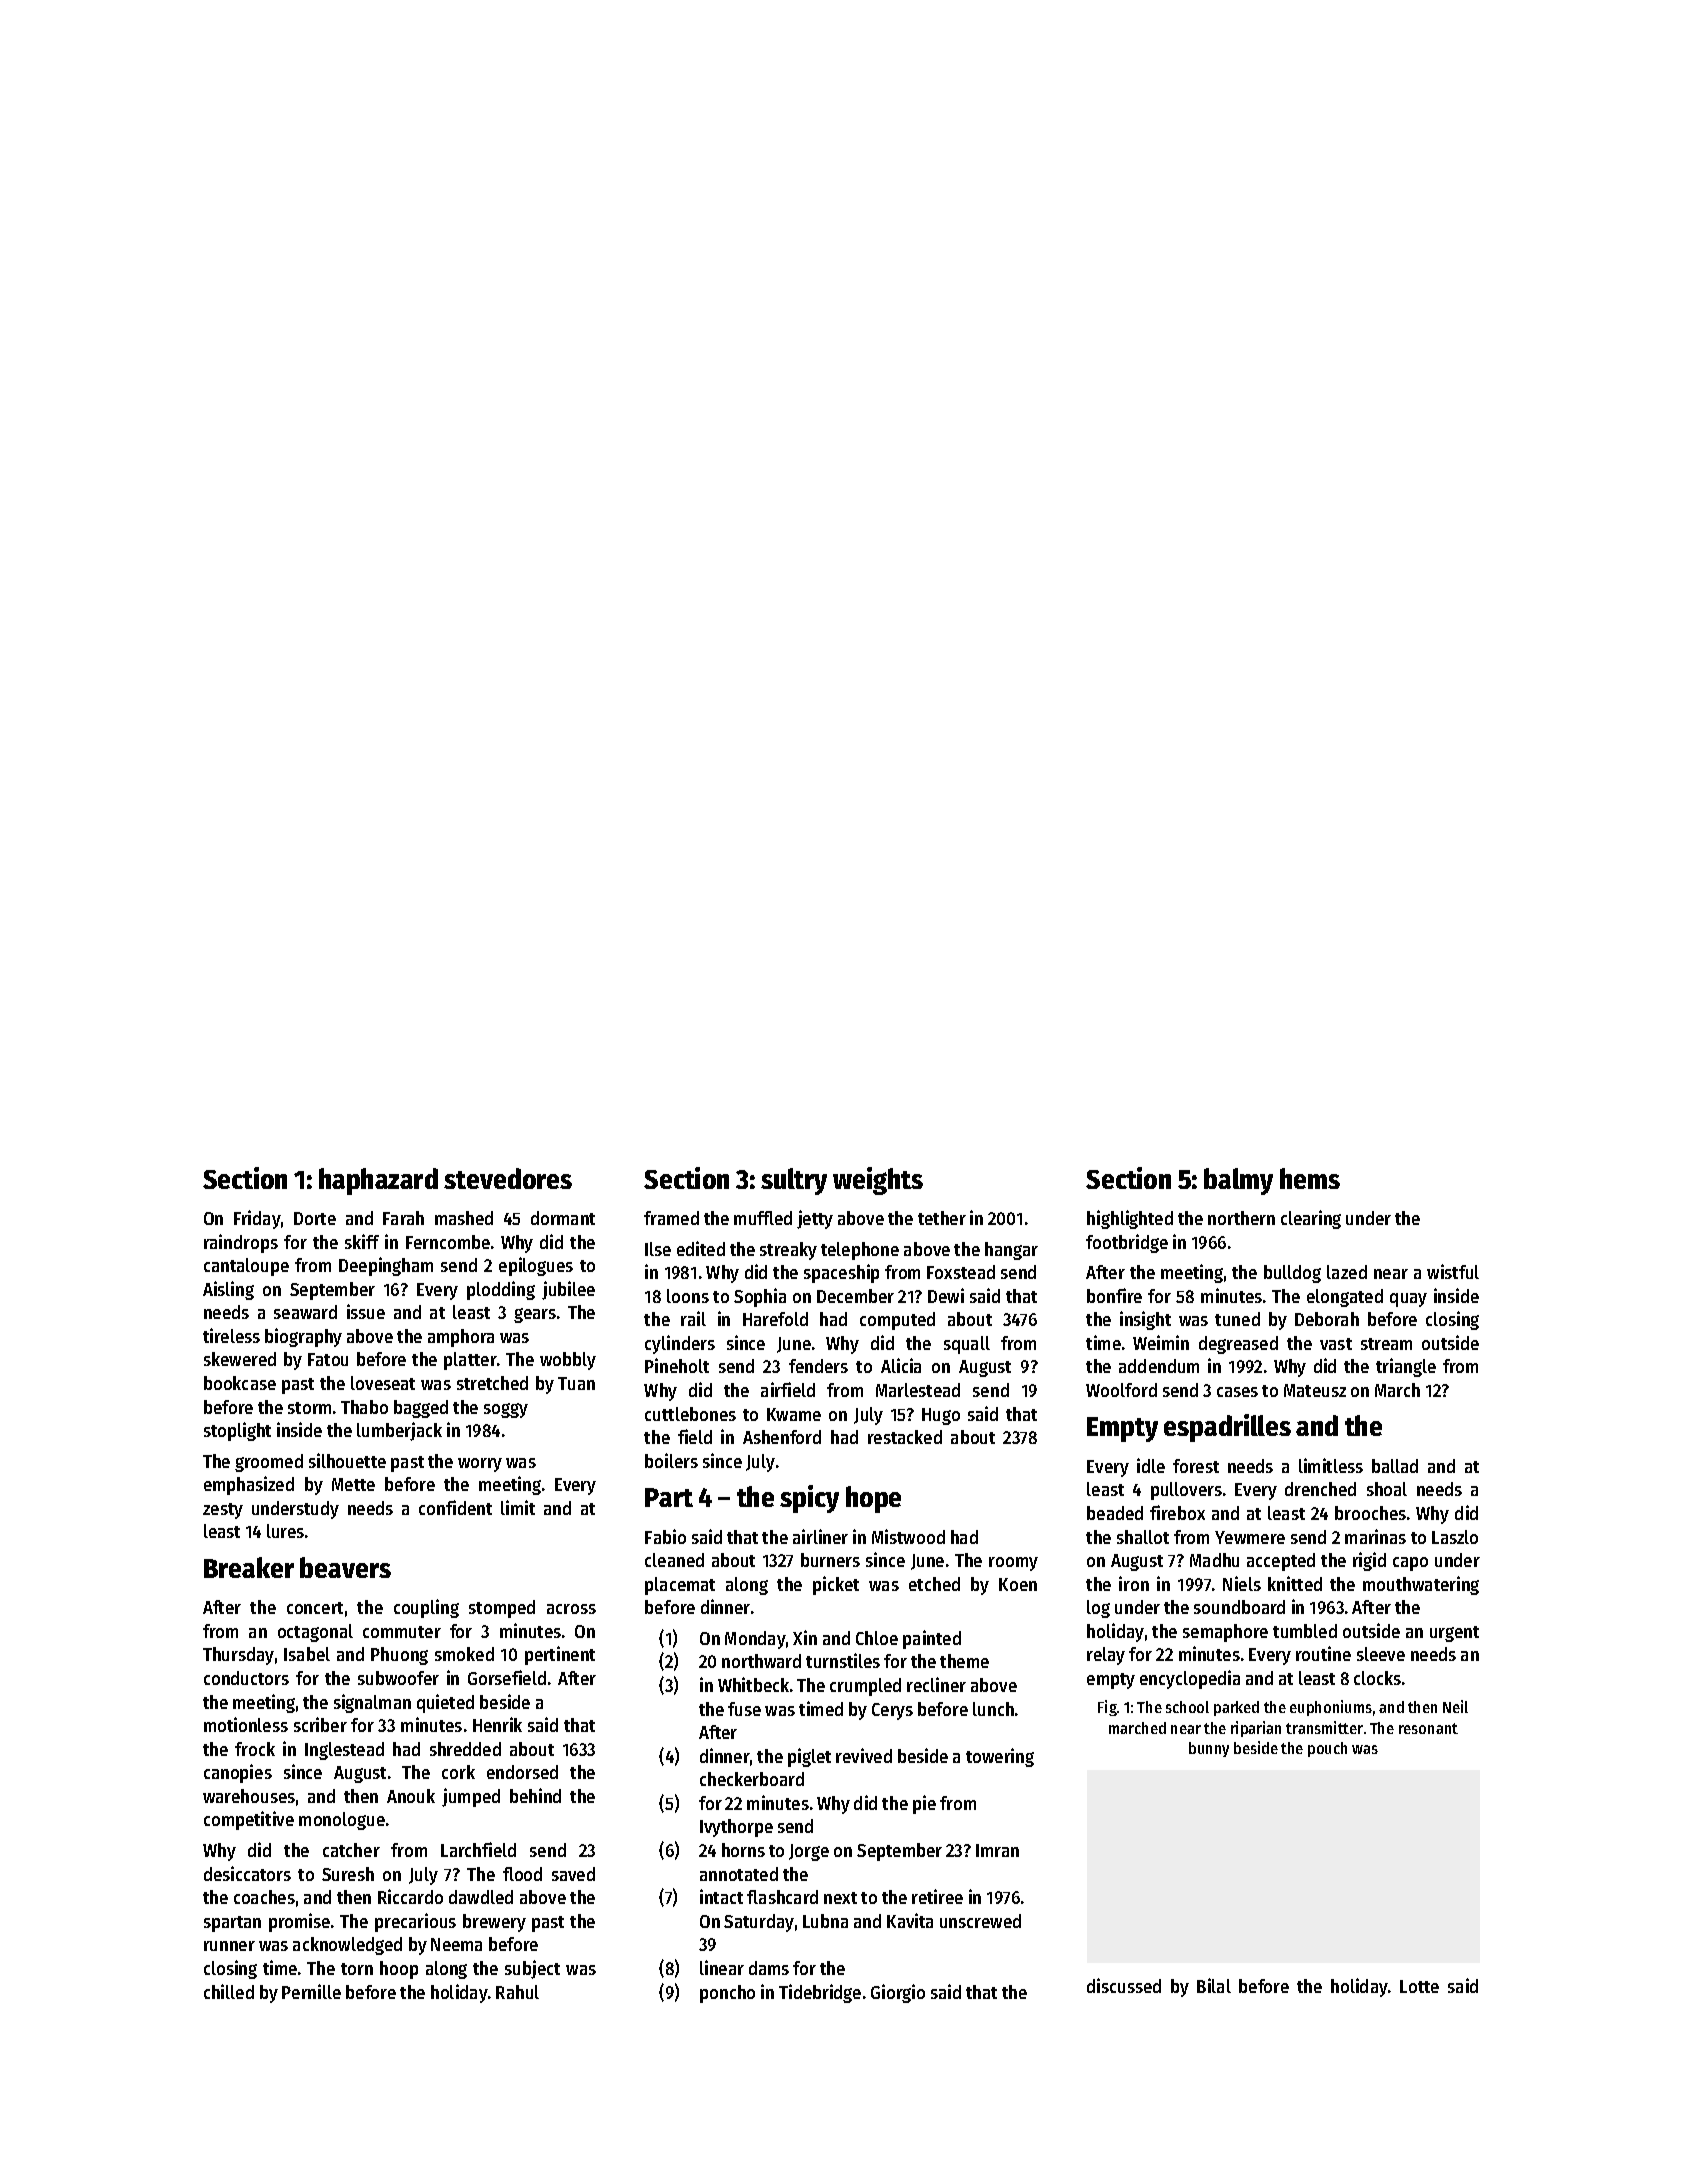 The width and height of the document is (1683, 2178). I want to click on restacked, so click(905, 1437).
